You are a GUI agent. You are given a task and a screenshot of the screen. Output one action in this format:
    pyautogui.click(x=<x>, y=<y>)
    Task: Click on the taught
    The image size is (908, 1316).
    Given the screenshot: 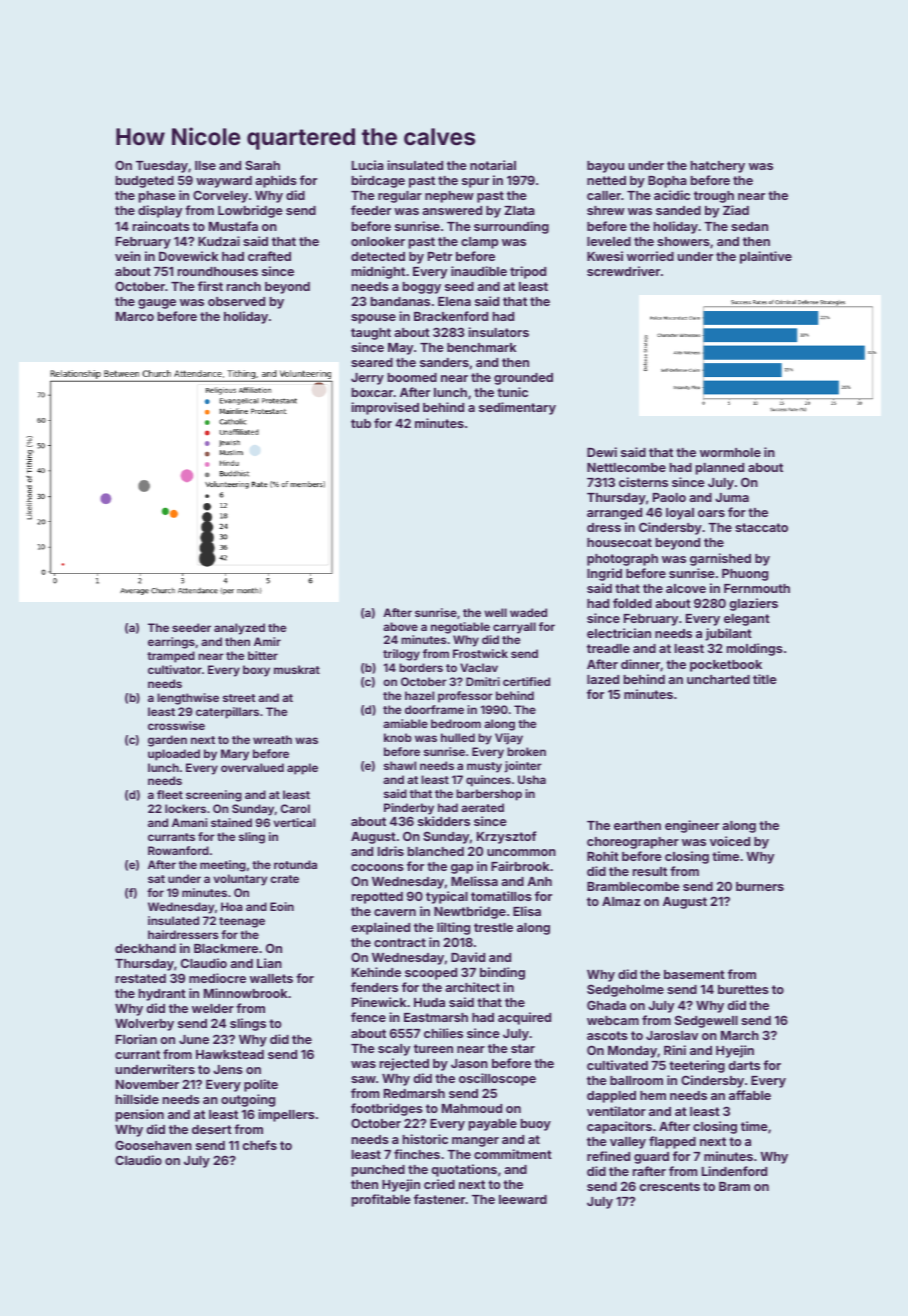 What is the action you would take?
    pyautogui.click(x=371, y=334)
